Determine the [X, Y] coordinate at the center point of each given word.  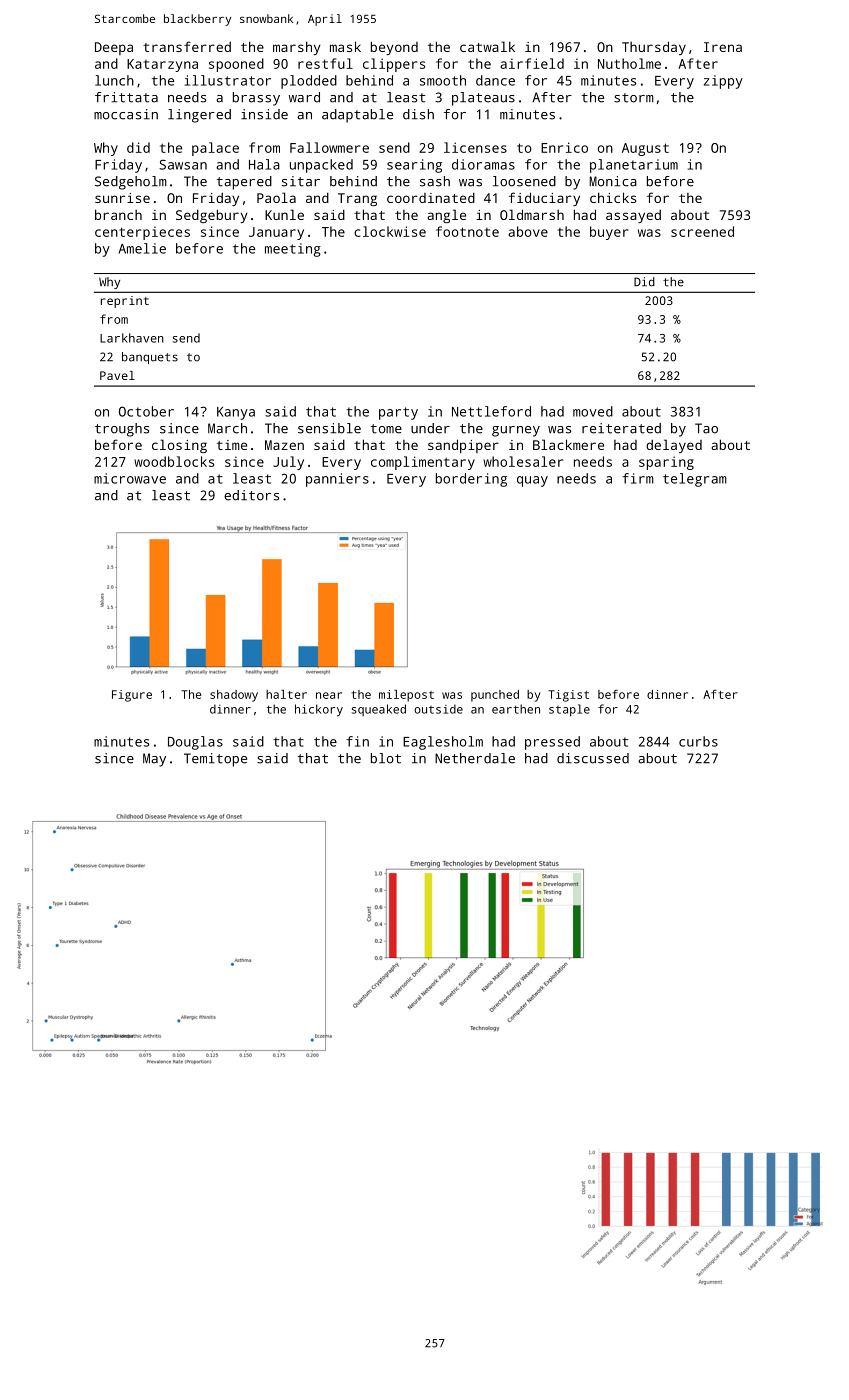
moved [593, 411]
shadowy [234, 696]
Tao [706, 428]
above [528, 231]
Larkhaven [132, 338]
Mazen [284, 445]
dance [495, 80]
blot [386, 758]
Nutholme [629, 63]
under [430, 428]
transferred [187, 46]
